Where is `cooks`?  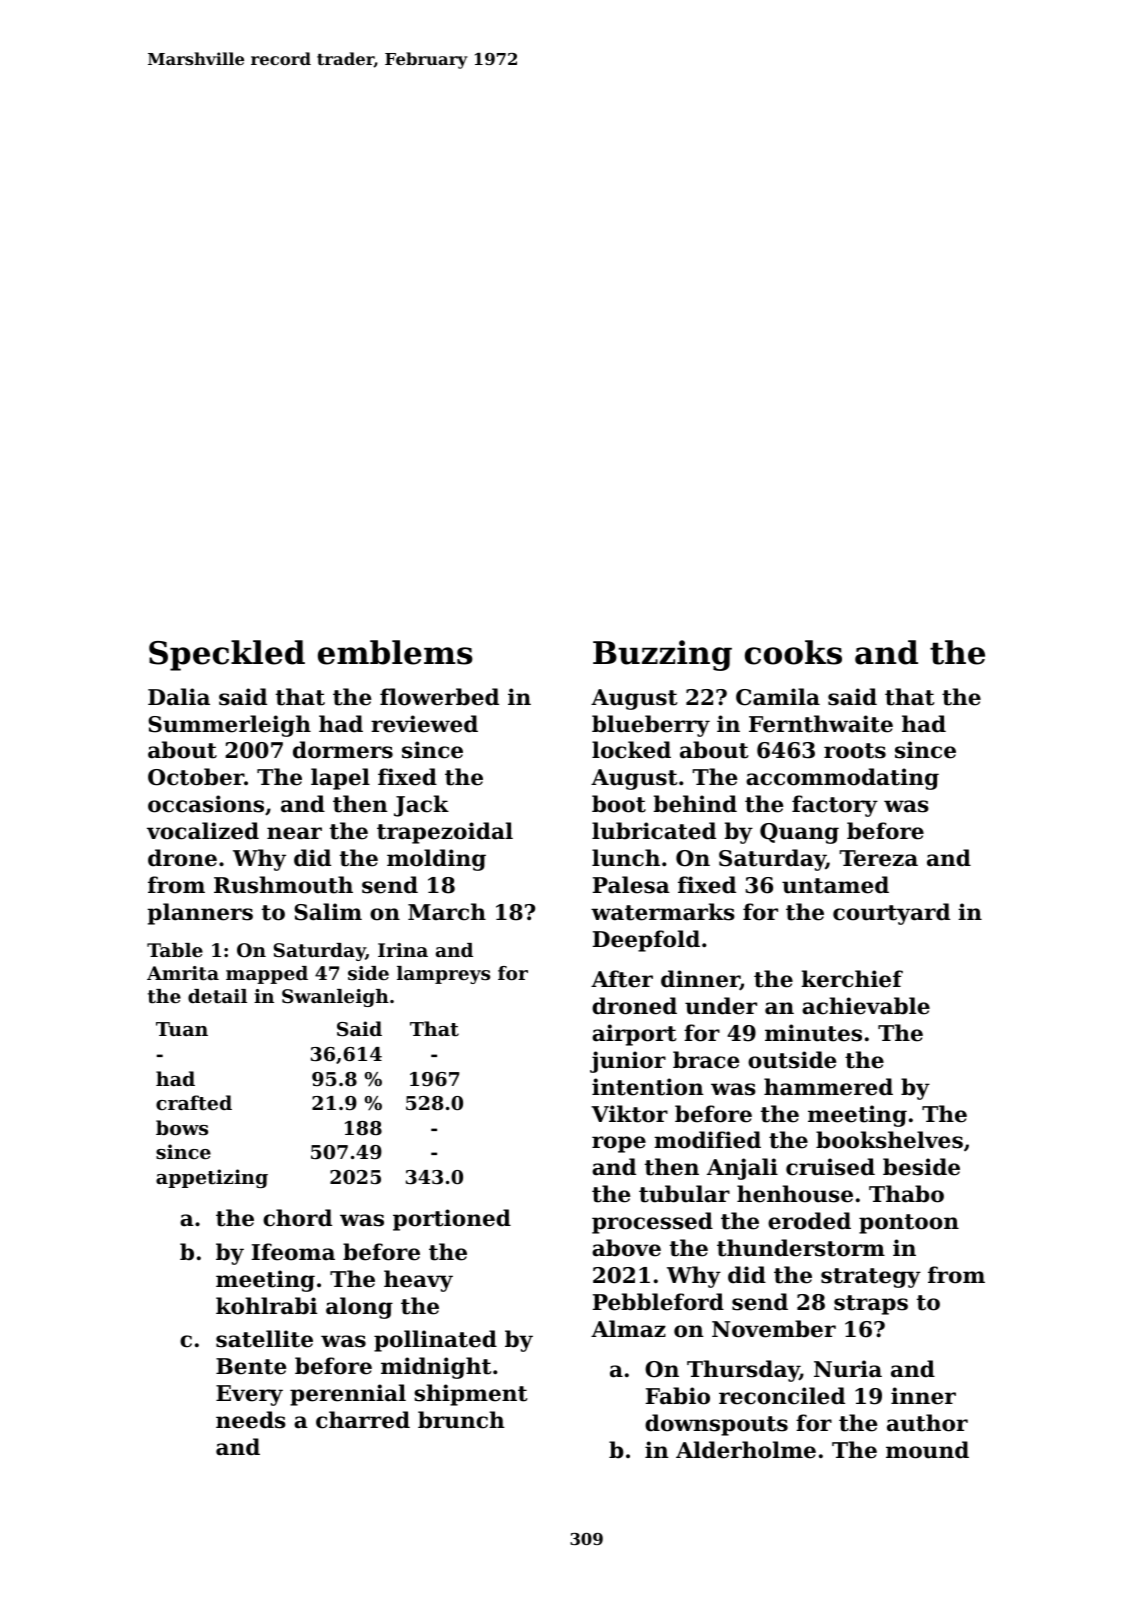
cooks is located at coordinates (793, 652).
